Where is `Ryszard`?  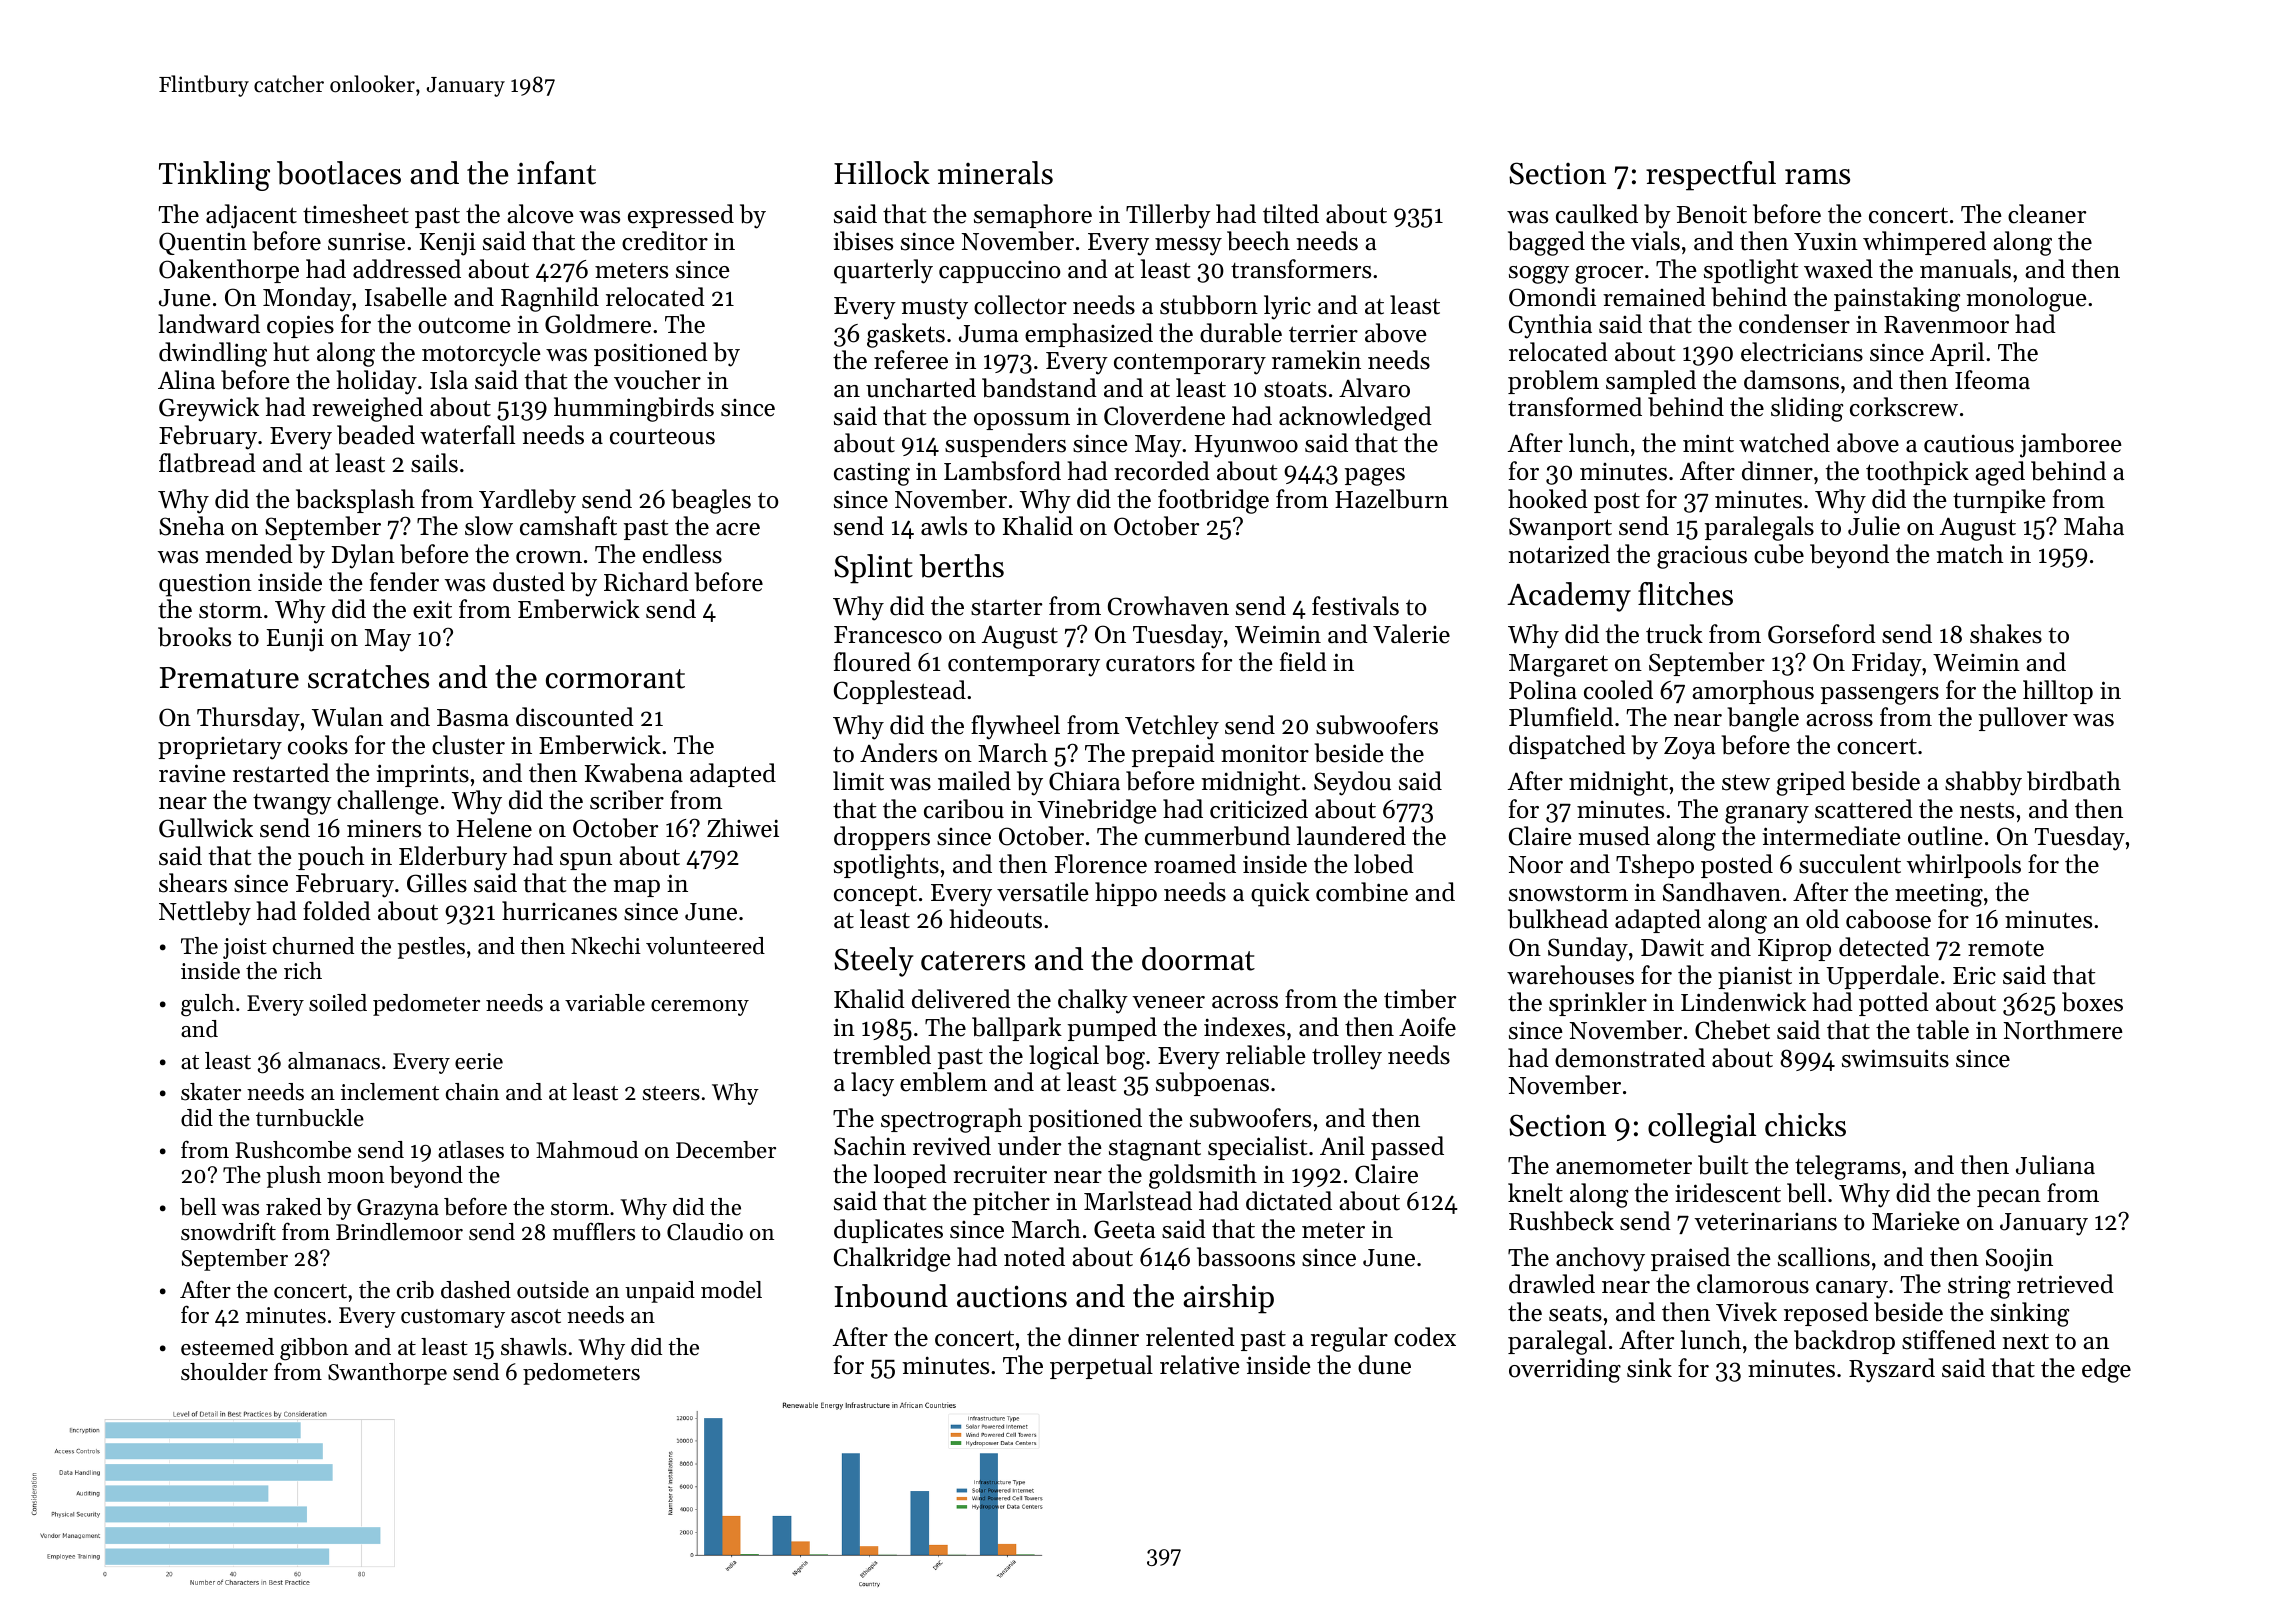 Ryszard is located at coordinates (1892, 1370).
